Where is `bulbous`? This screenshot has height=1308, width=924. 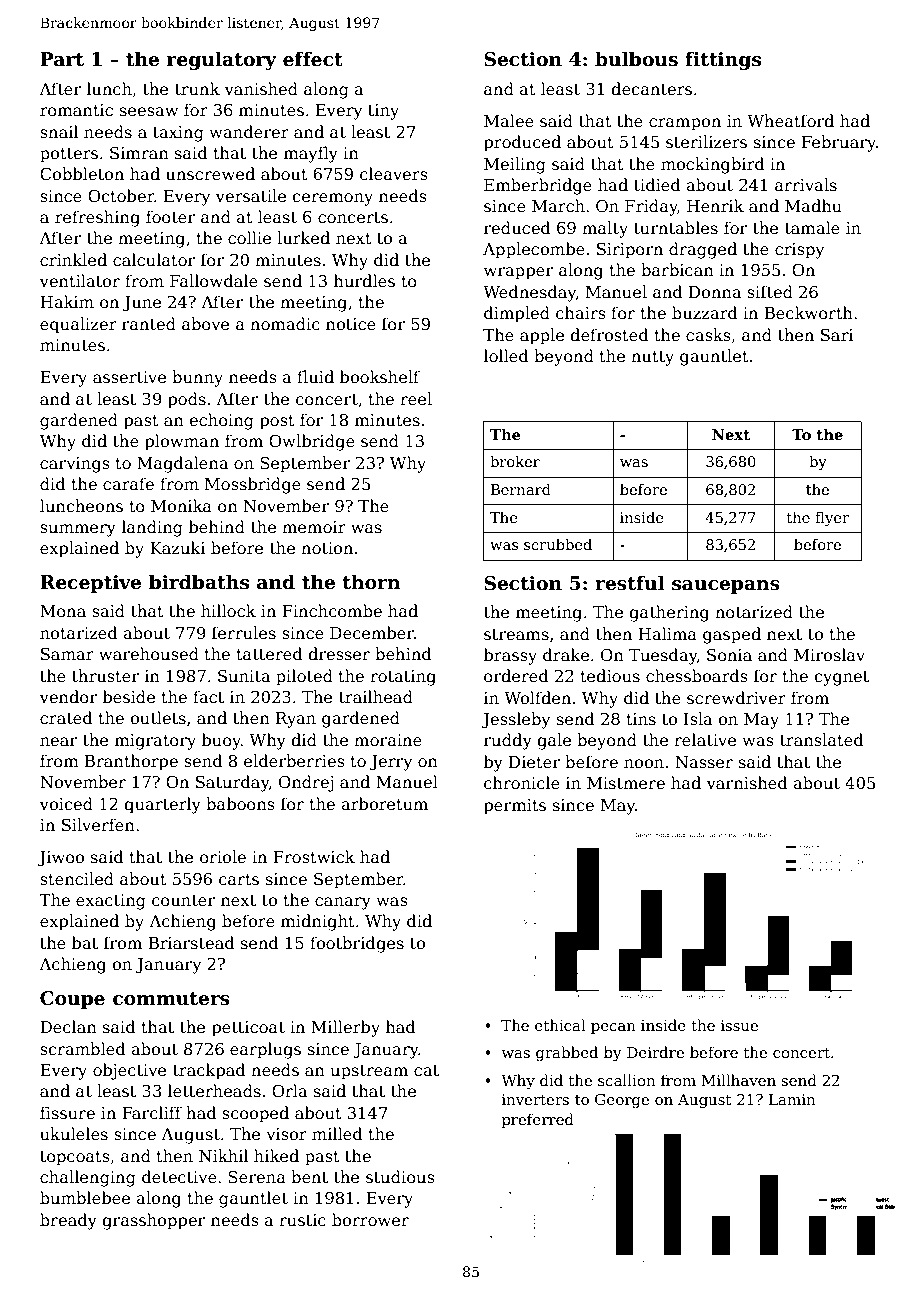 bulbous is located at coordinates (636, 59).
